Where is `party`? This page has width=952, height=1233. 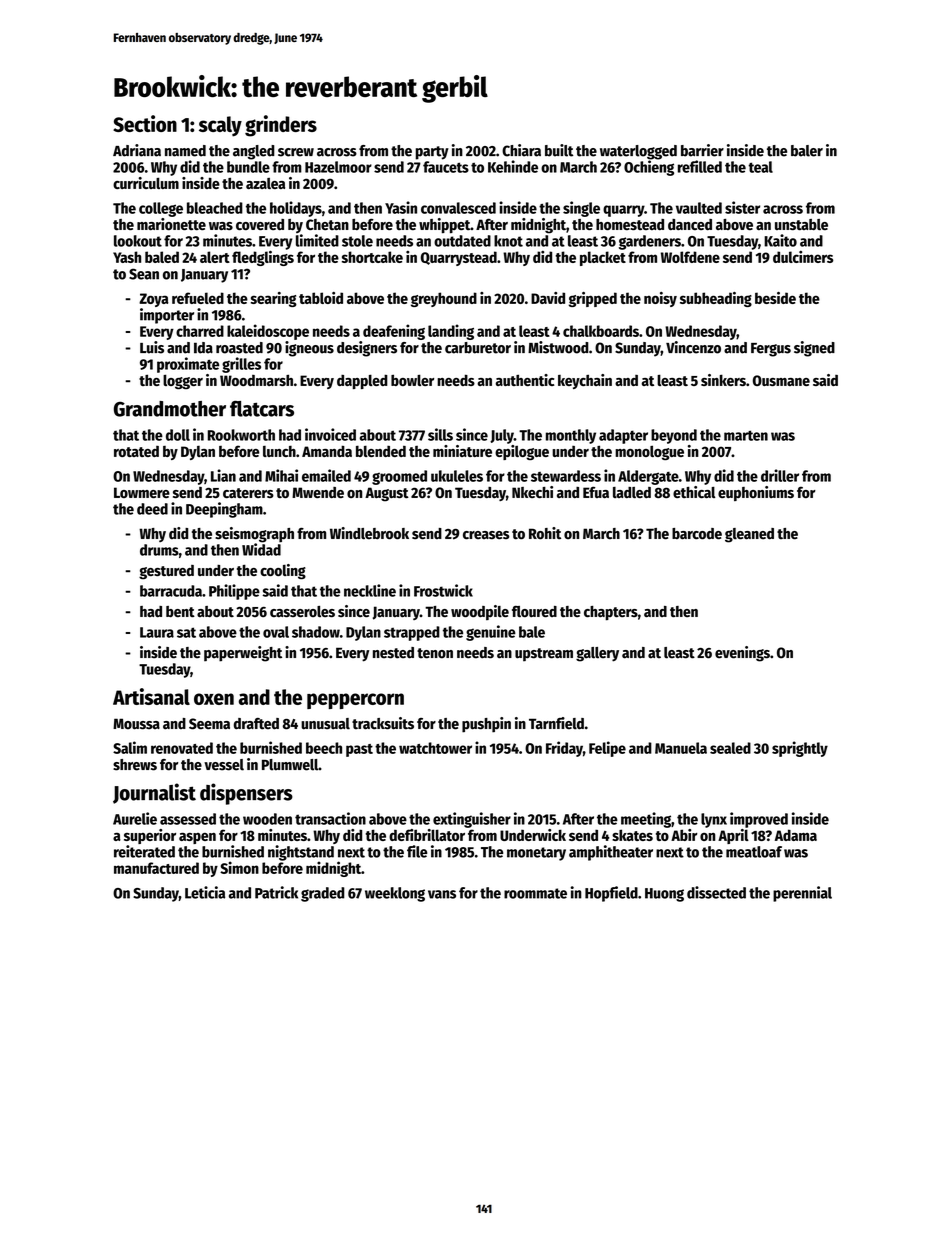 party is located at coordinates (432, 153).
